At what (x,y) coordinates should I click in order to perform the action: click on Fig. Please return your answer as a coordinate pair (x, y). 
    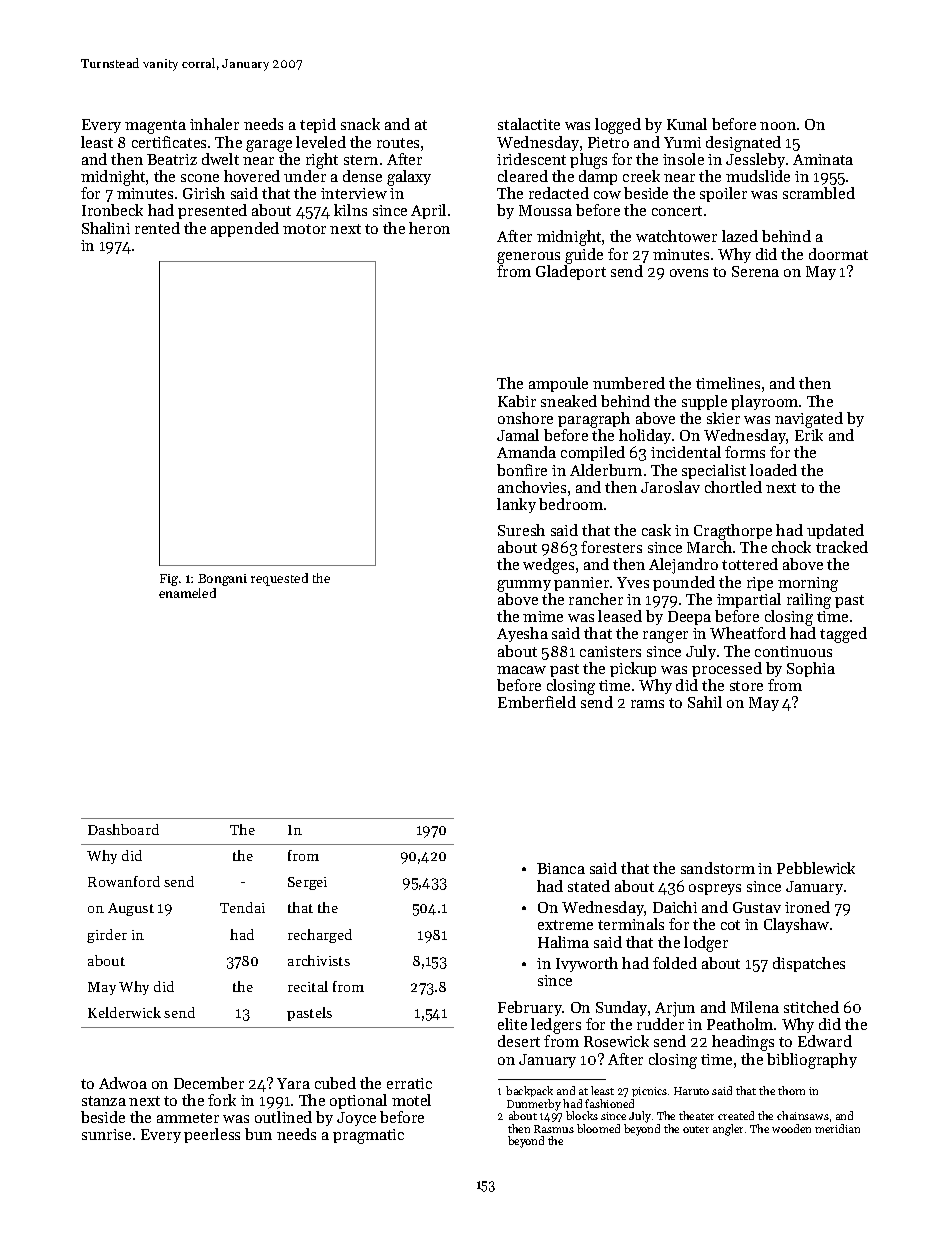
    Looking at the image, I should click on (169, 580).
